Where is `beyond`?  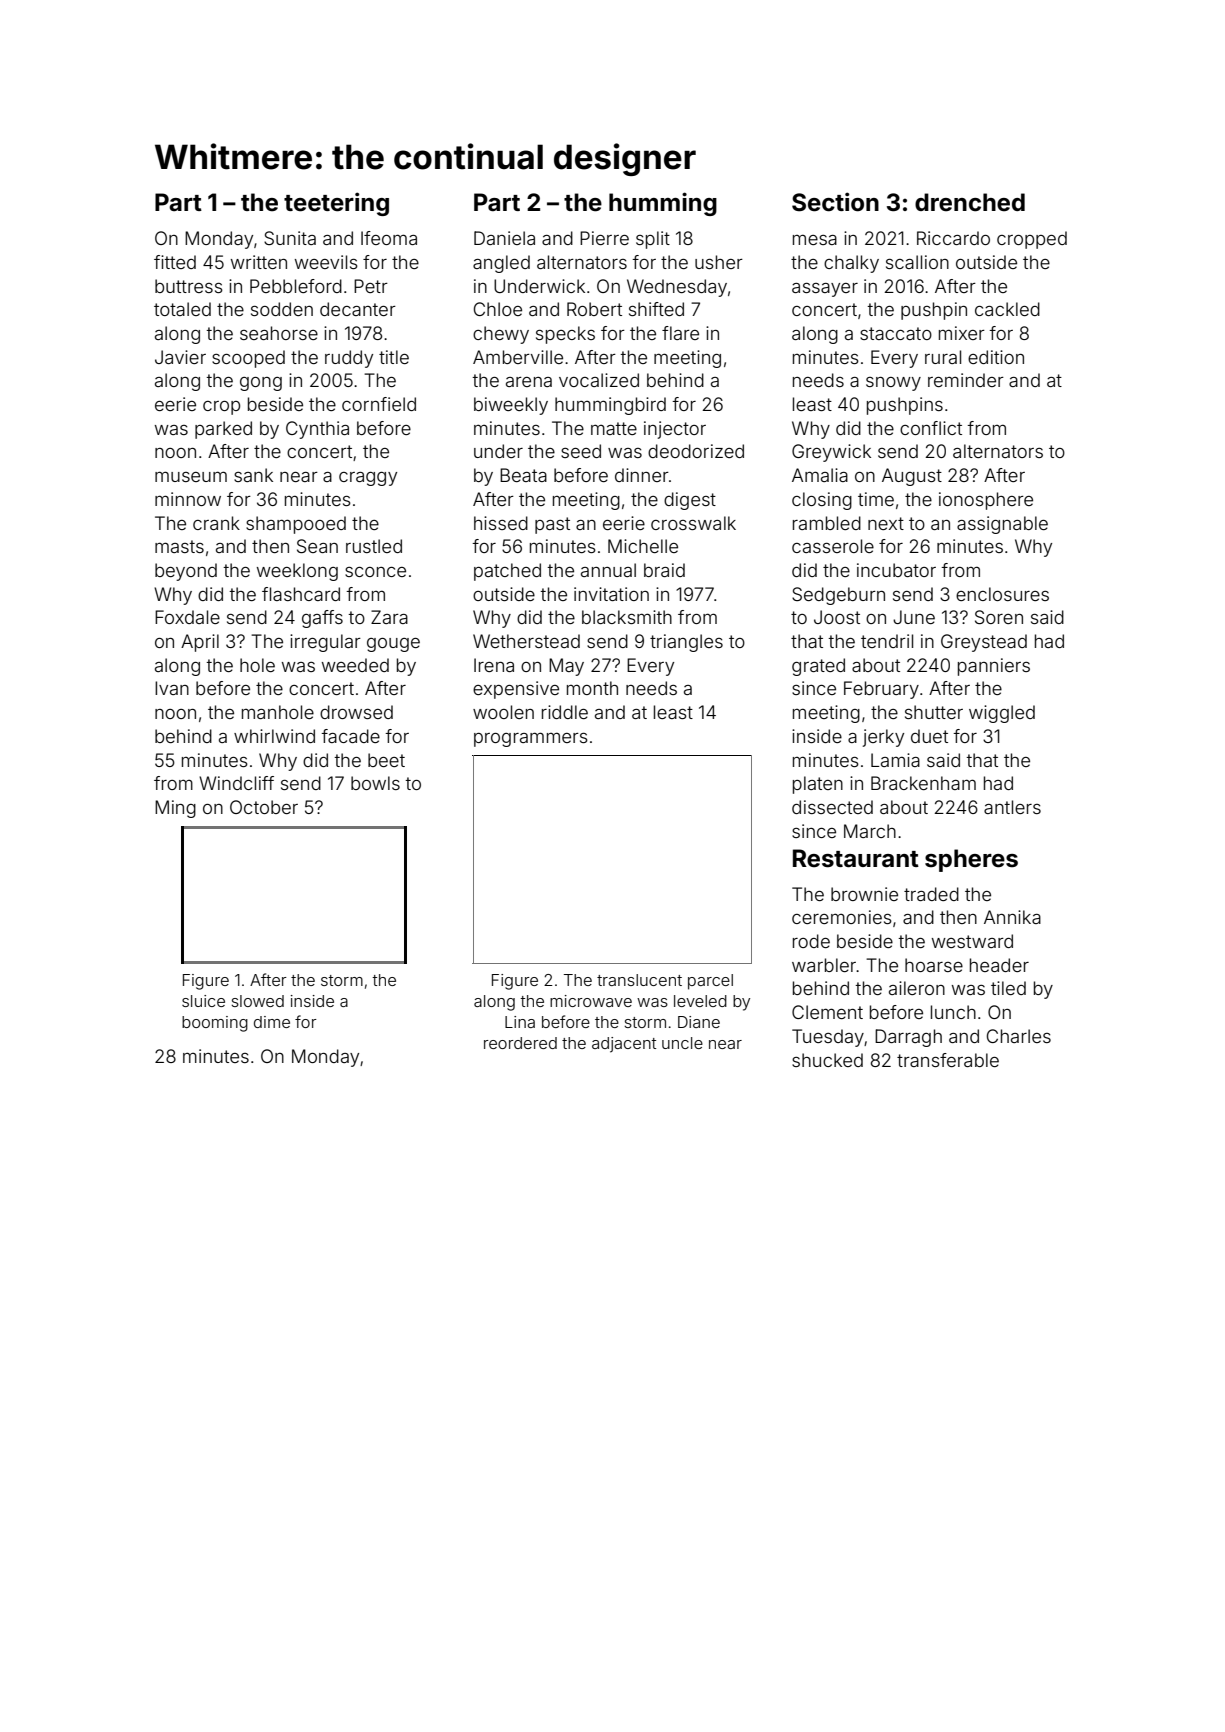 beyond is located at coordinates (186, 572).
